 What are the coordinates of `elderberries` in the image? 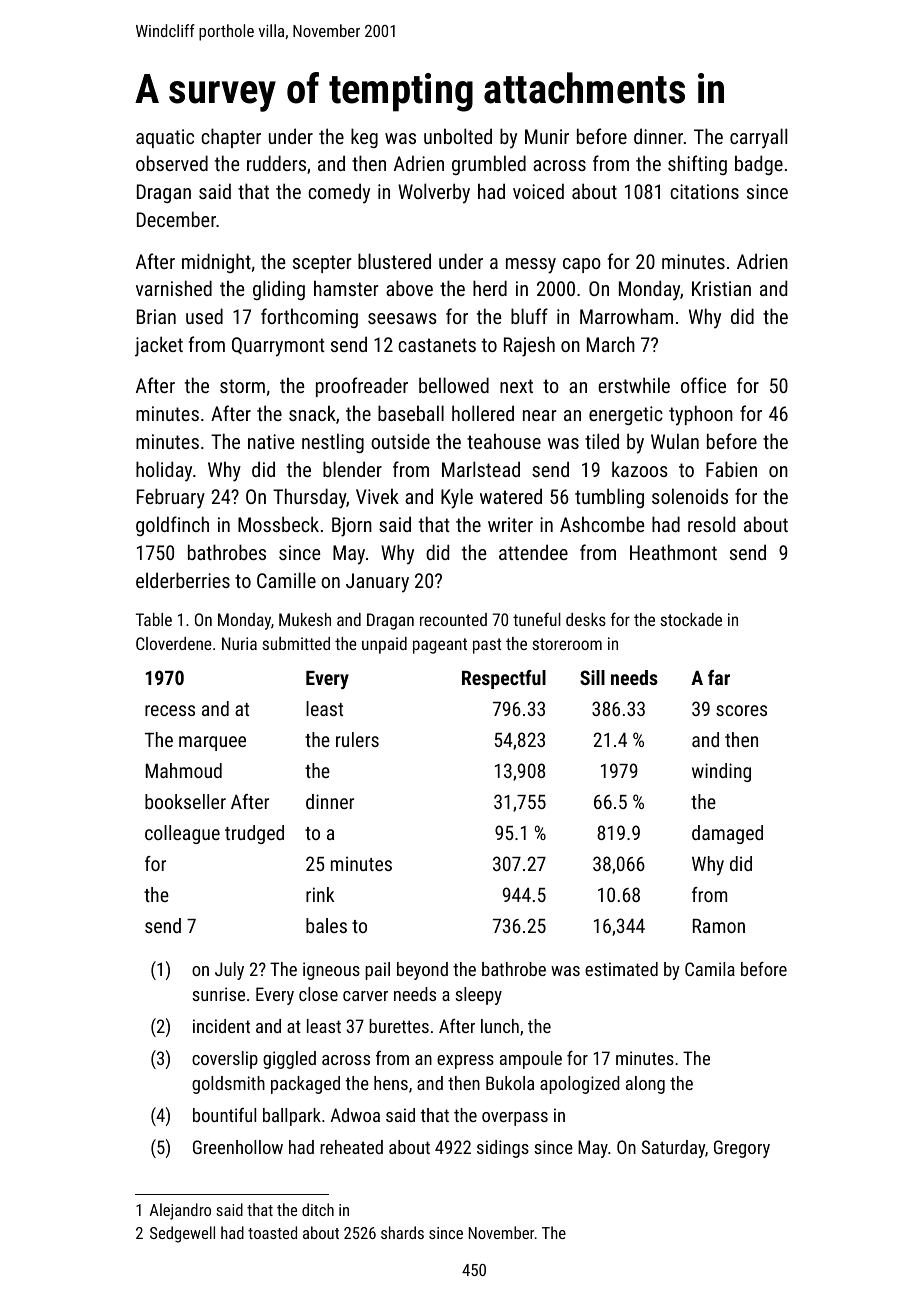 It's located at (183, 580).
